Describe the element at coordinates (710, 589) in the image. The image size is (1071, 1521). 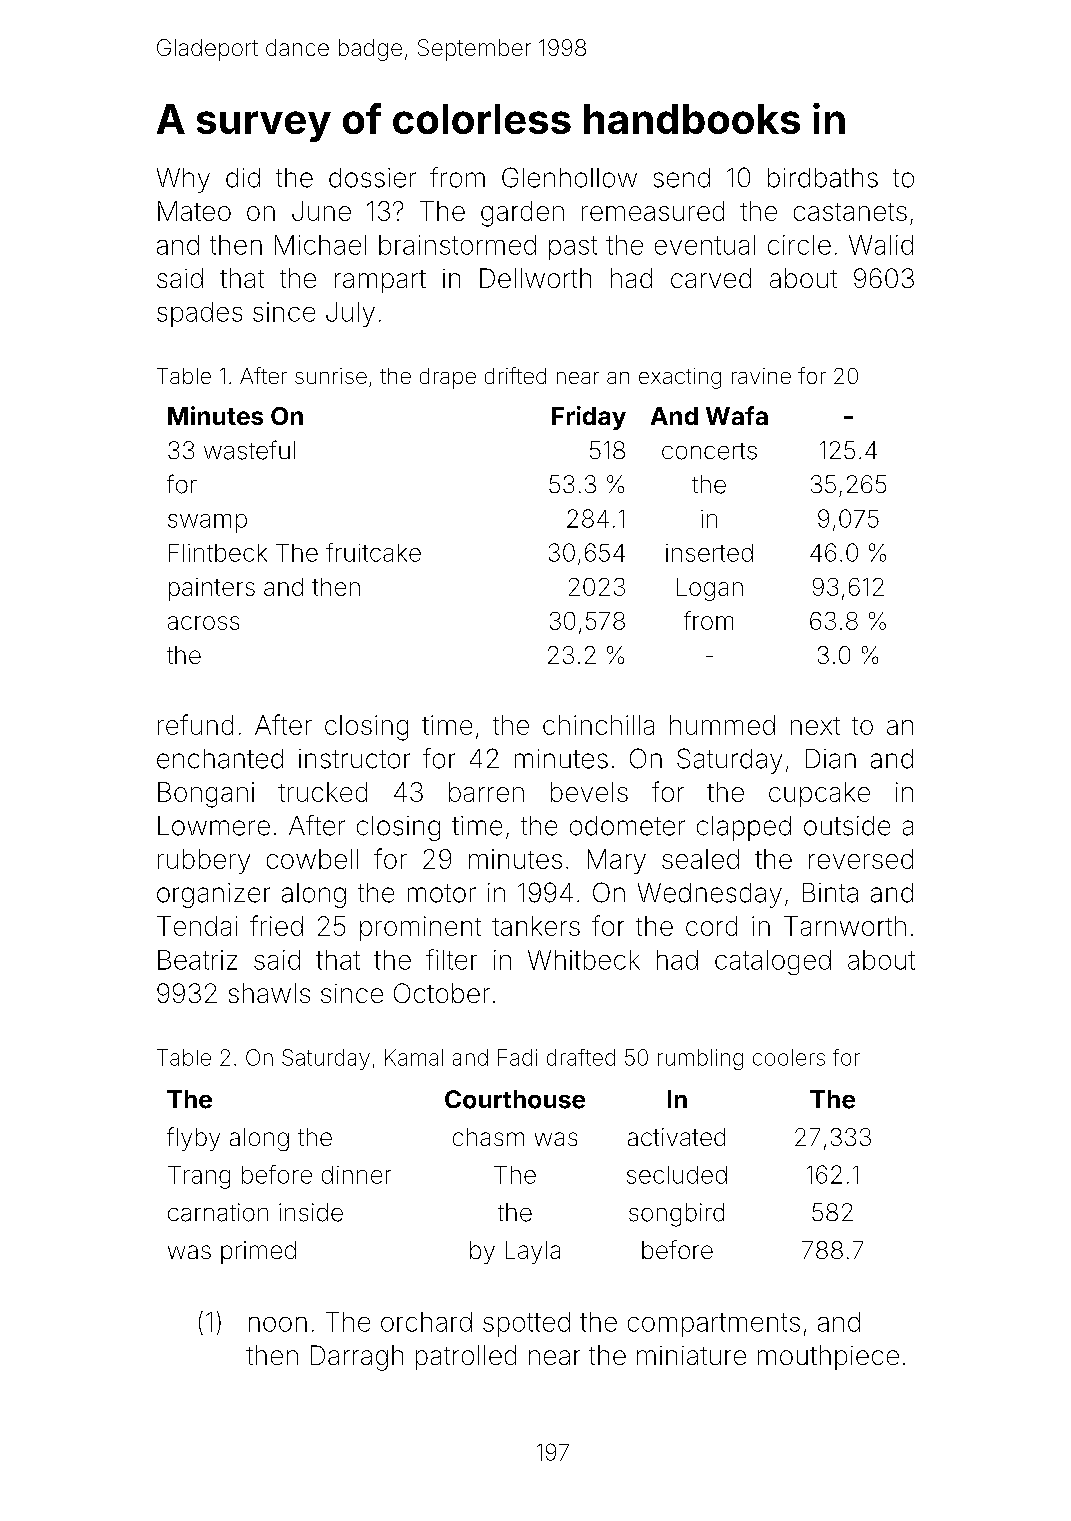
I see `Logan` at that location.
